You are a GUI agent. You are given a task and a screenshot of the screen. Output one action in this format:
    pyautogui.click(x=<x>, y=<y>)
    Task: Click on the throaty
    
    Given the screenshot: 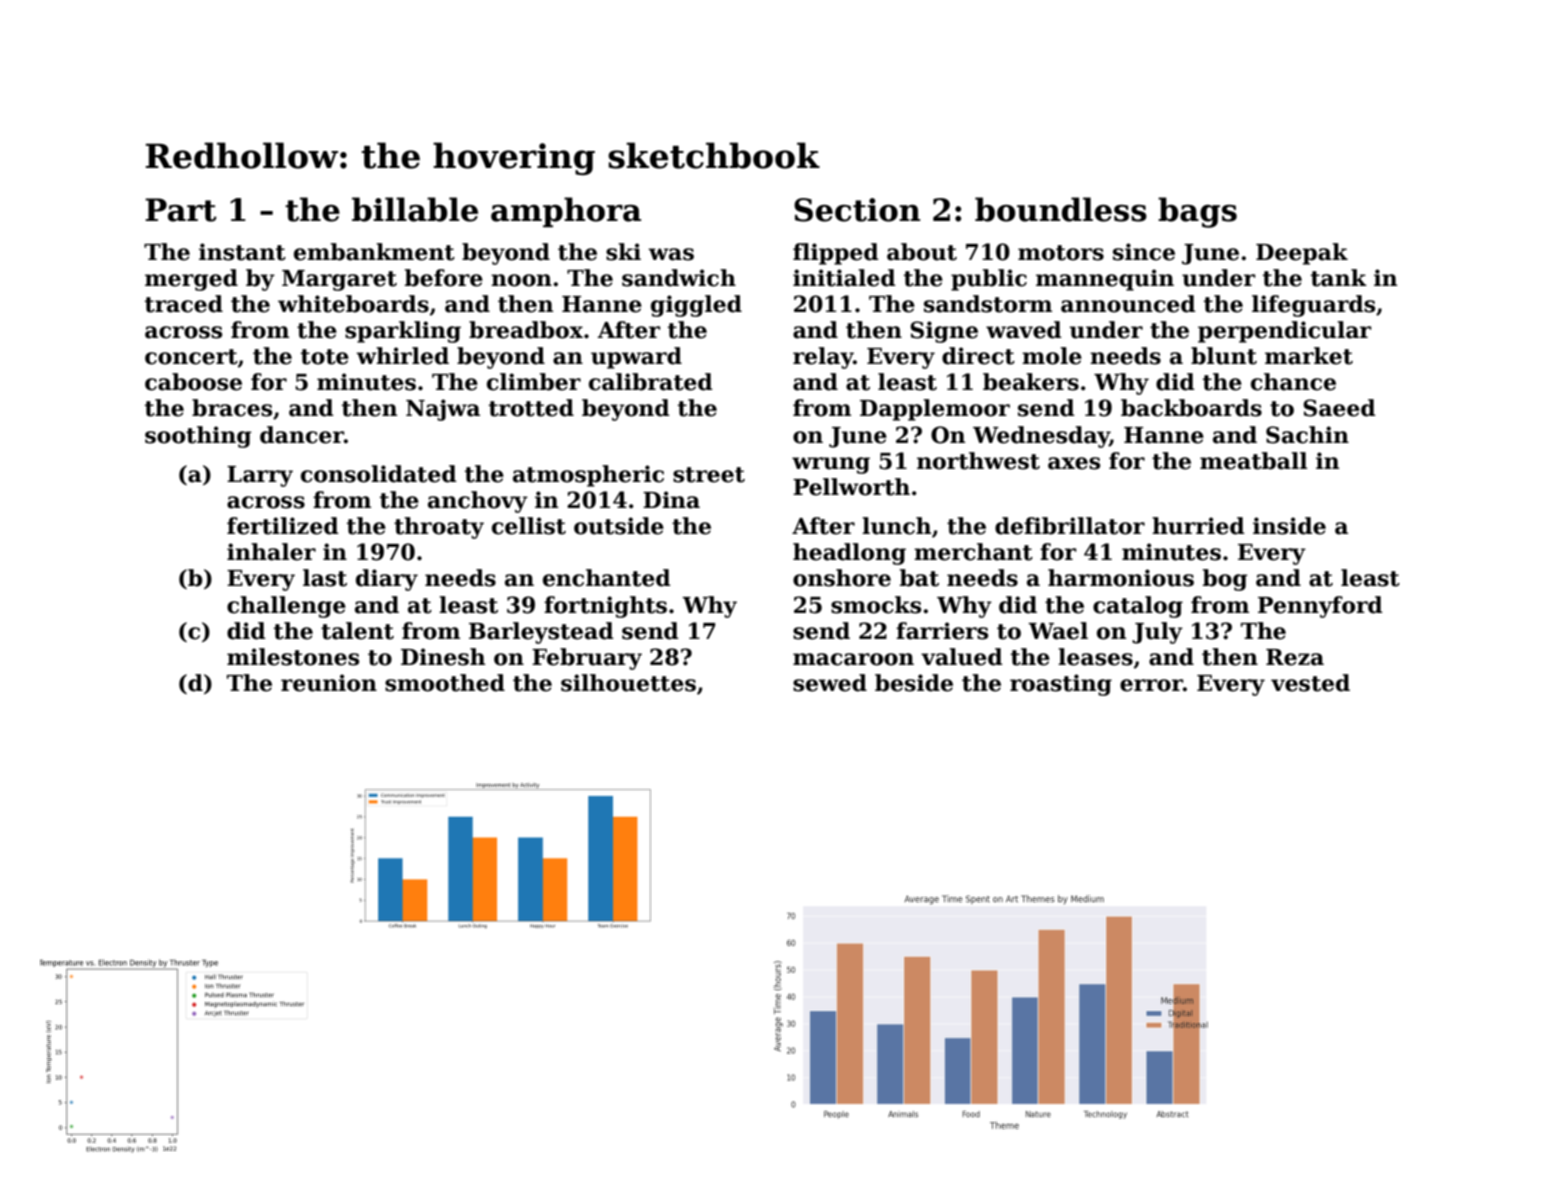 What is the action you would take?
    pyautogui.click(x=439, y=528)
